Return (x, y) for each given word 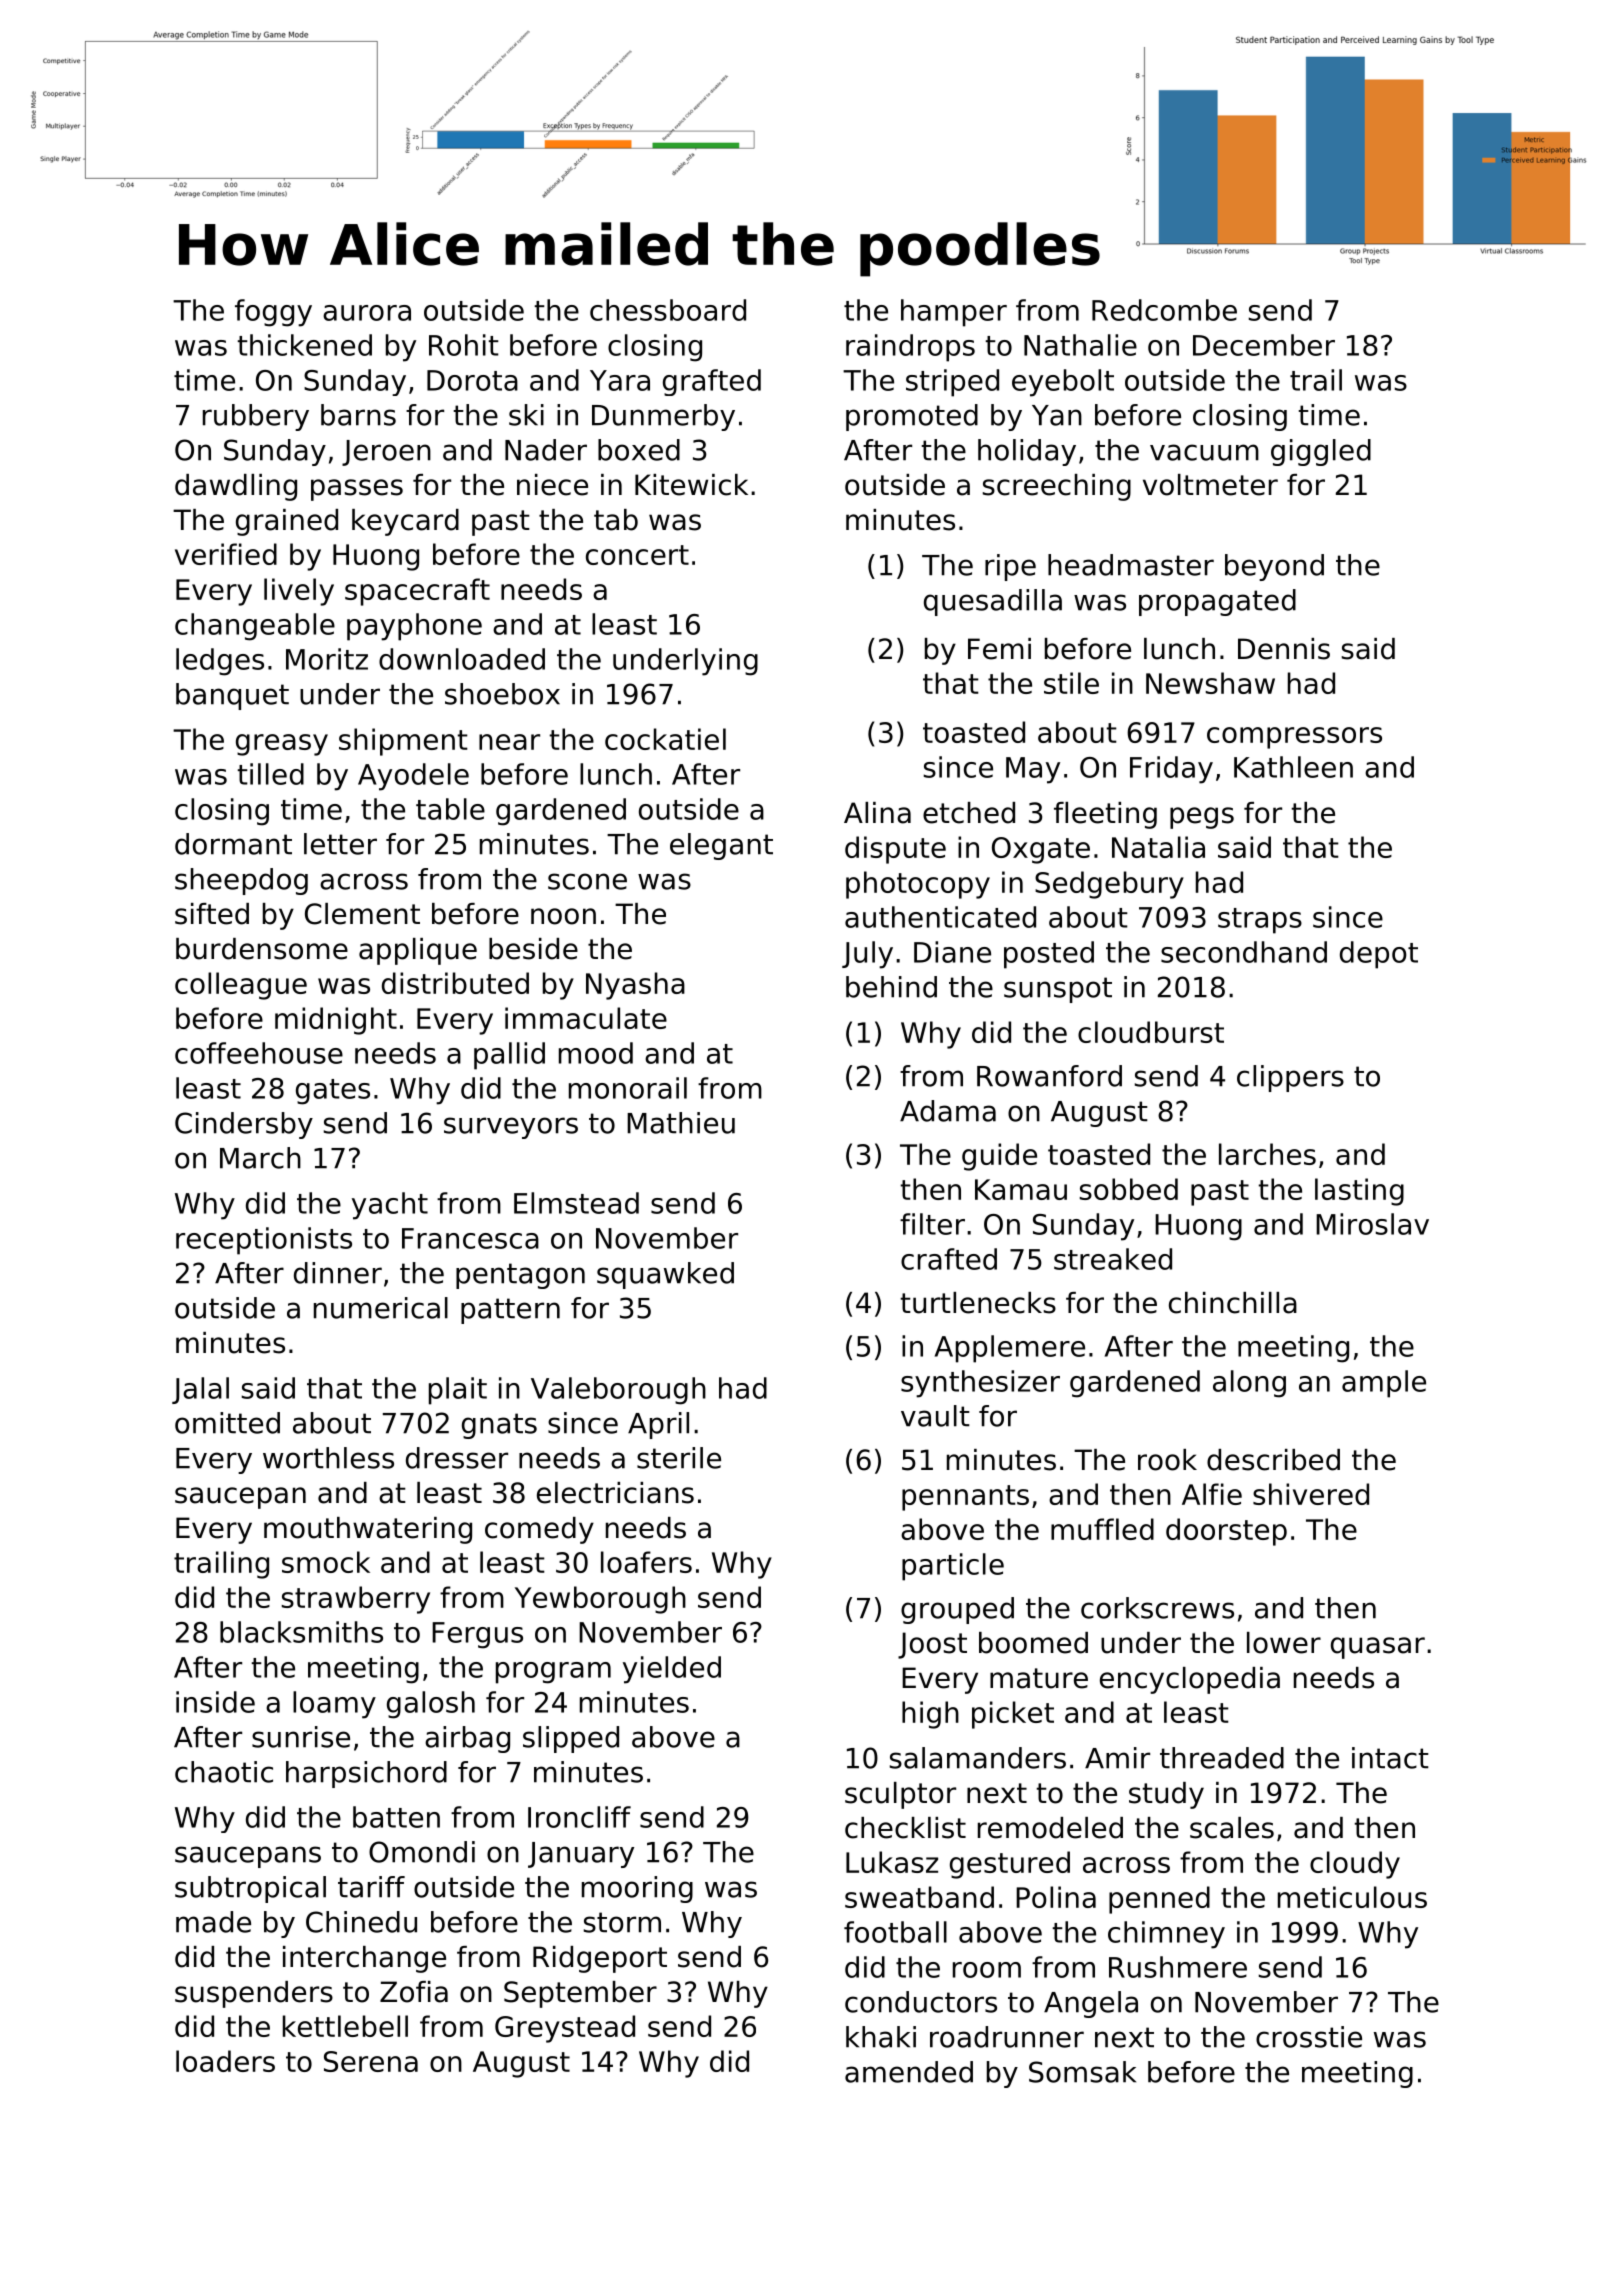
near (509, 742)
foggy (273, 313)
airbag (467, 1739)
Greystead (565, 2029)
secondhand (1244, 952)
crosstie (1309, 2037)
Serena (371, 2061)
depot (1379, 955)
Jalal (200, 1390)
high (930, 1715)
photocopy (918, 885)
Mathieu (681, 1123)
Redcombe (1164, 310)
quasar (1378, 1648)
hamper (954, 313)
